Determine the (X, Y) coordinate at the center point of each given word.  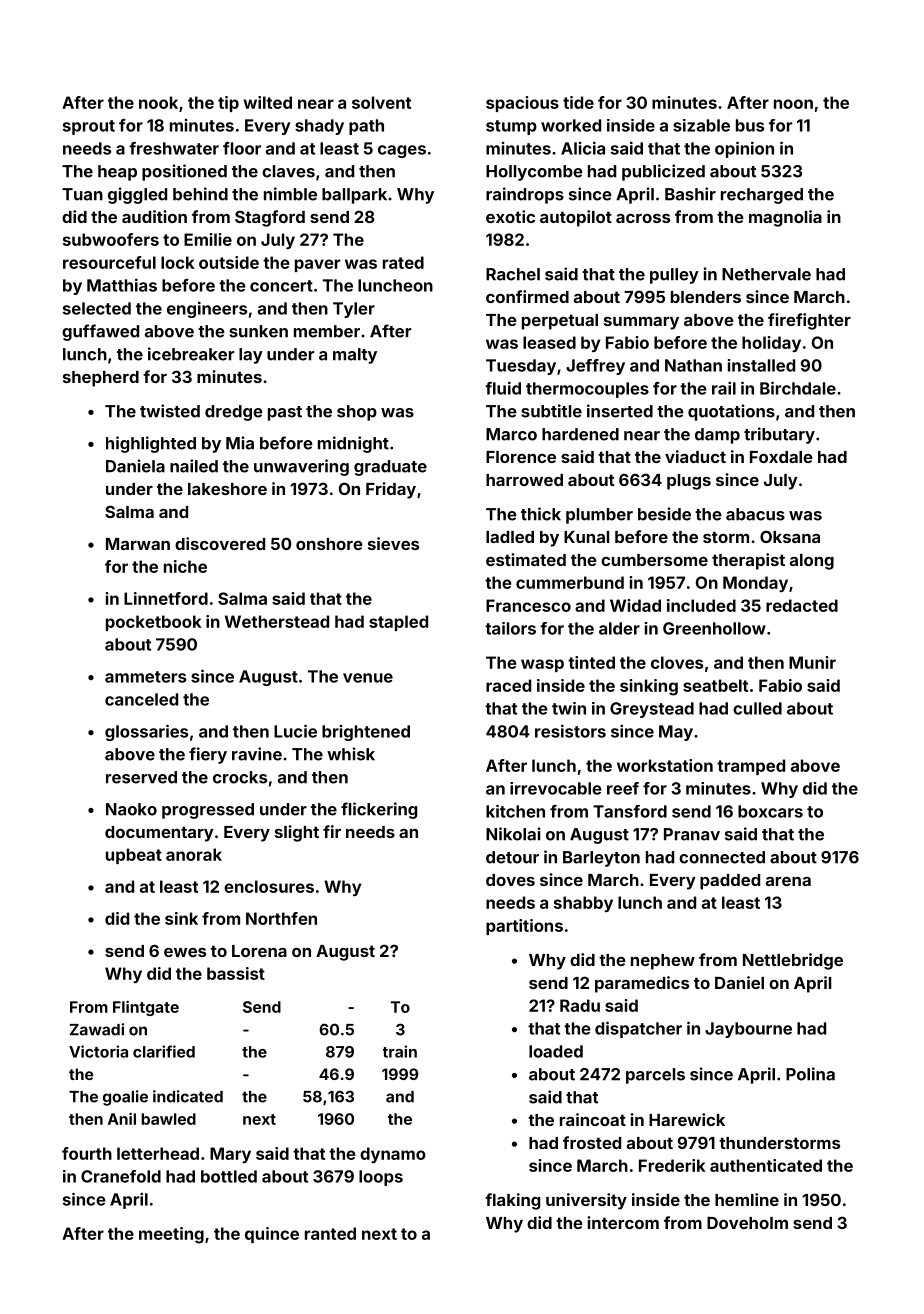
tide (578, 102)
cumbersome (654, 560)
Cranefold (121, 1176)
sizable (701, 125)
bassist (236, 973)
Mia (240, 443)
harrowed (524, 480)
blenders (706, 297)
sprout (89, 127)
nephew (663, 962)
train (400, 1051)
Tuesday (521, 367)
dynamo (393, 1155)
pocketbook (154, 623)
